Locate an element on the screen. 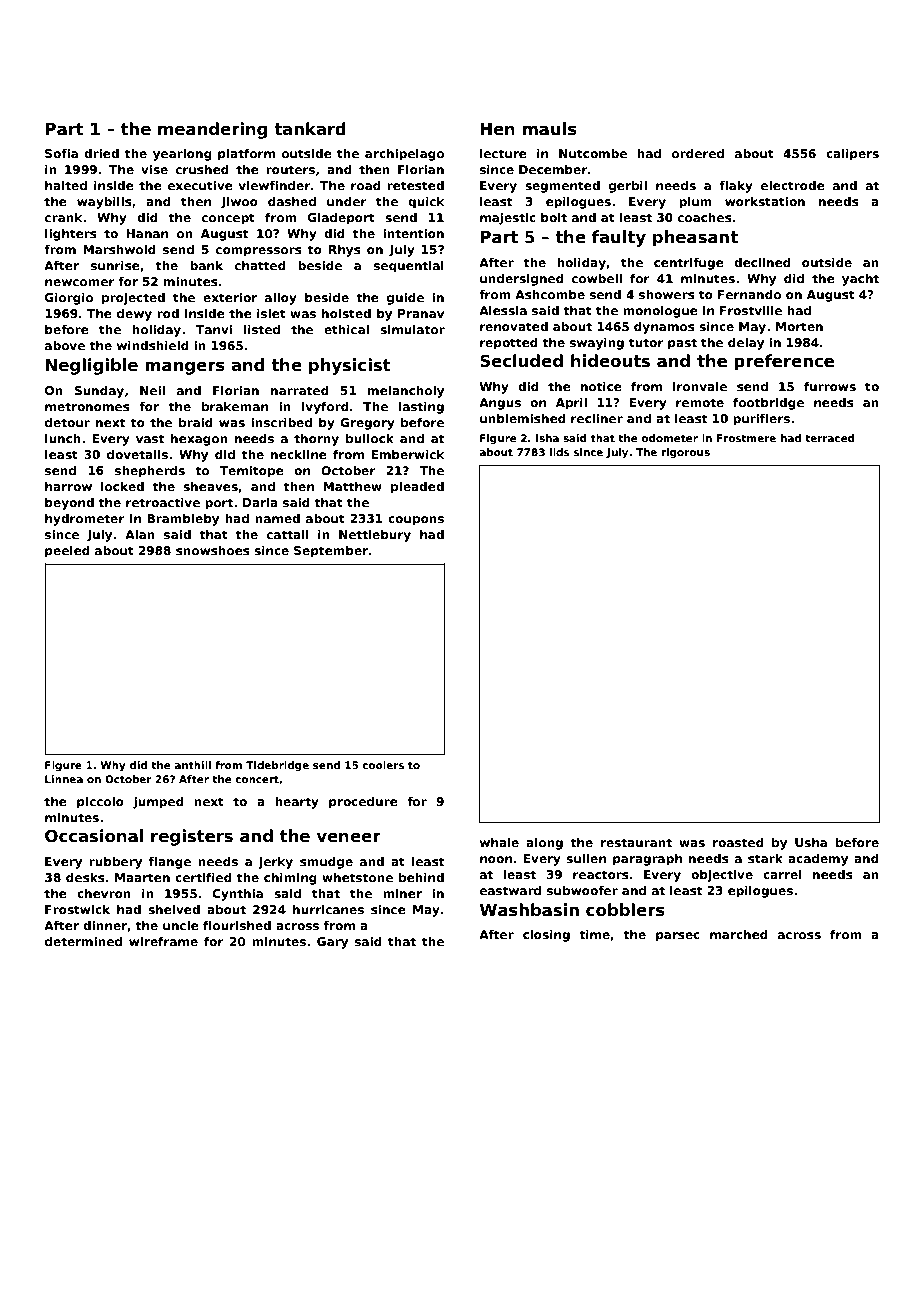  centrifuge is located at coordinates (689, 264).
